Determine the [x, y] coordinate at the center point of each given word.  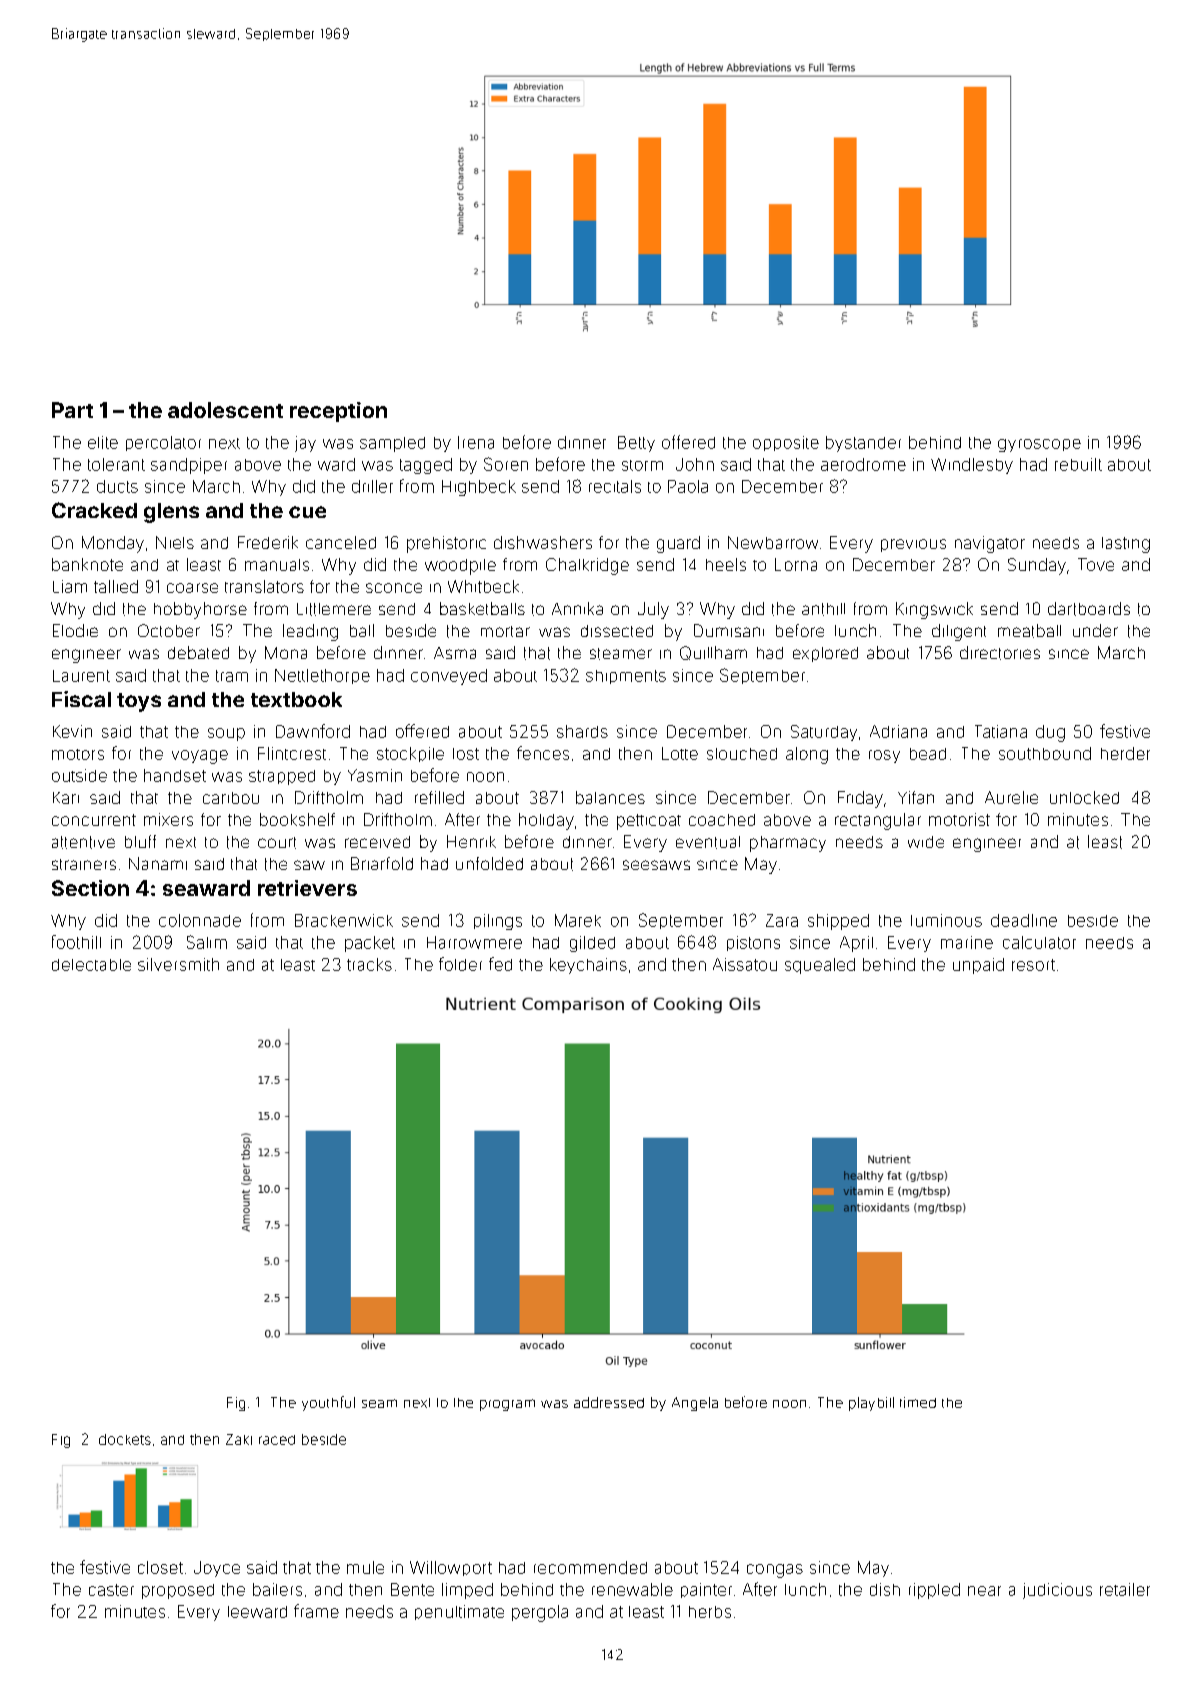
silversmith [178, 964]
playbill [871, 1404]
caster [111, 1590]
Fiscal [81, 699]
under [1095, 630]
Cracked [94, 510]
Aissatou [745, 964]
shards [582, 731]
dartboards [1089, 609]
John [695, 464]
